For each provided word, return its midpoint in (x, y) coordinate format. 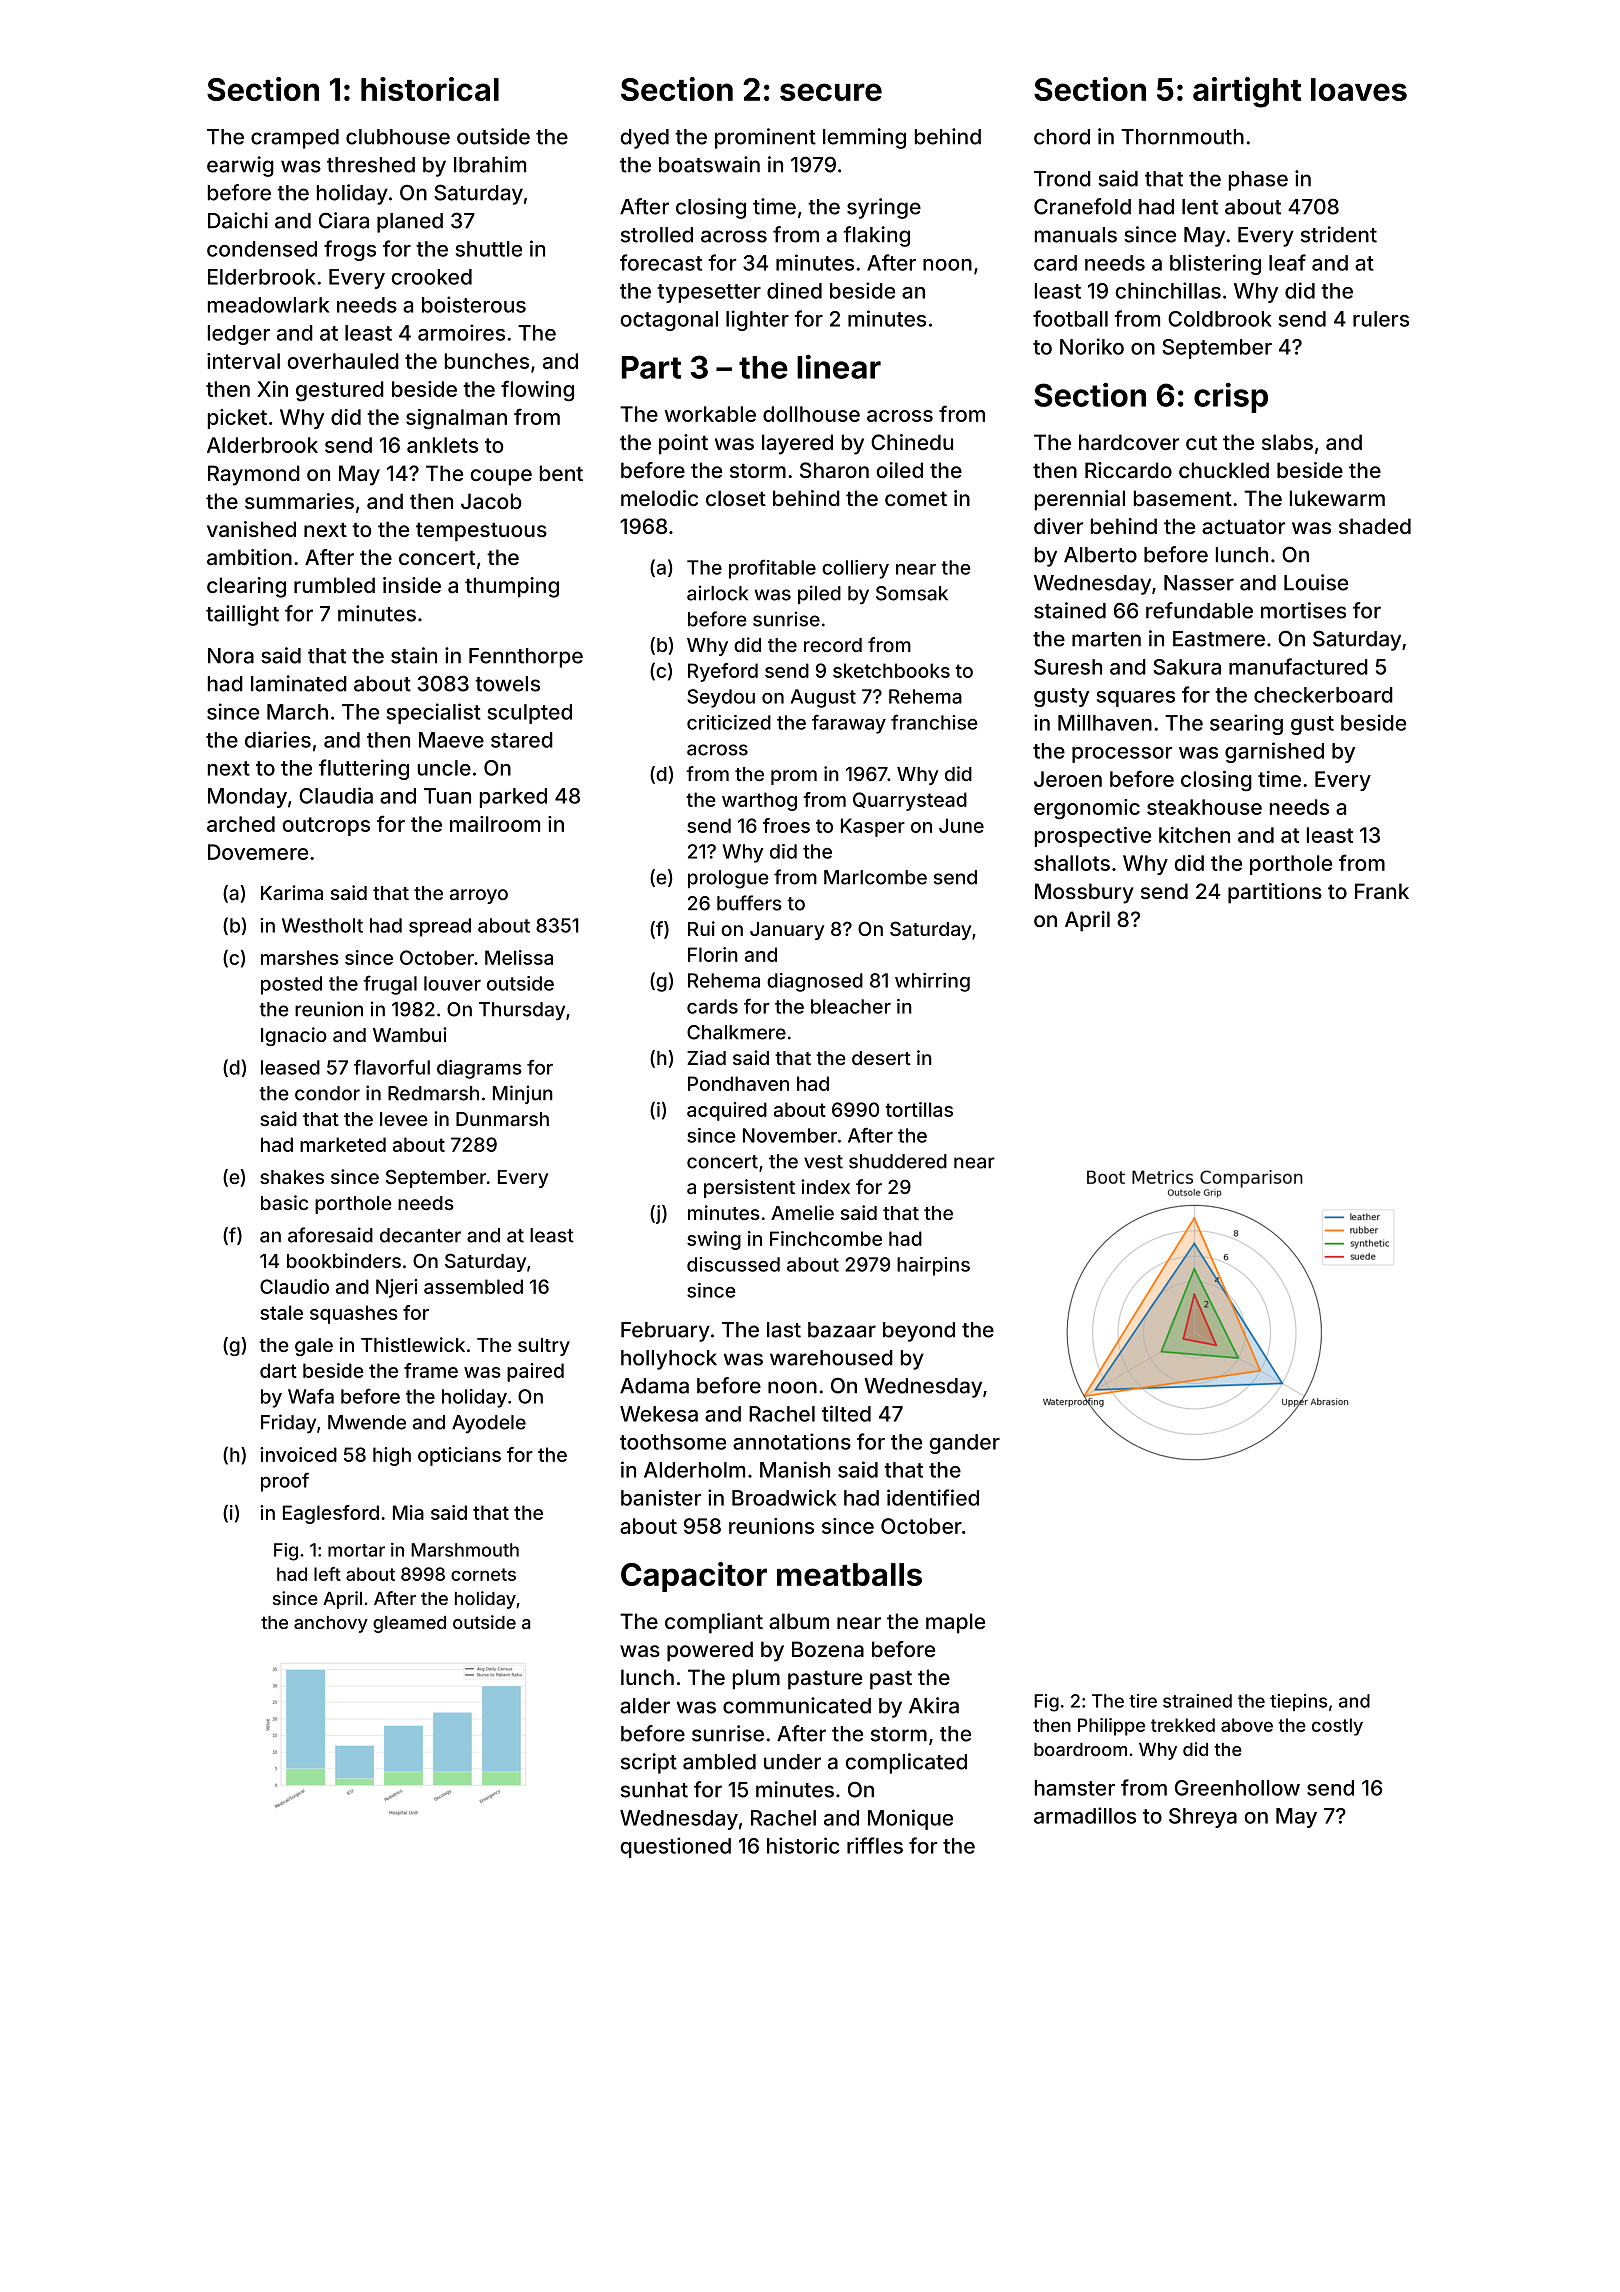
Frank (1382, 891)
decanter (420, 1235)
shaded (1375, 526)
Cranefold (1082, 206)
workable (710, 414)
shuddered (898, 1161)
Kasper (873, 827)
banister (661, 1497)
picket (237, 419)
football (1070, 318)
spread (440, 927)
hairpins (933, 1266)
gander (964, 1444)
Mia (408, 1512)
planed (410, 223)
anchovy (331, 1624)
